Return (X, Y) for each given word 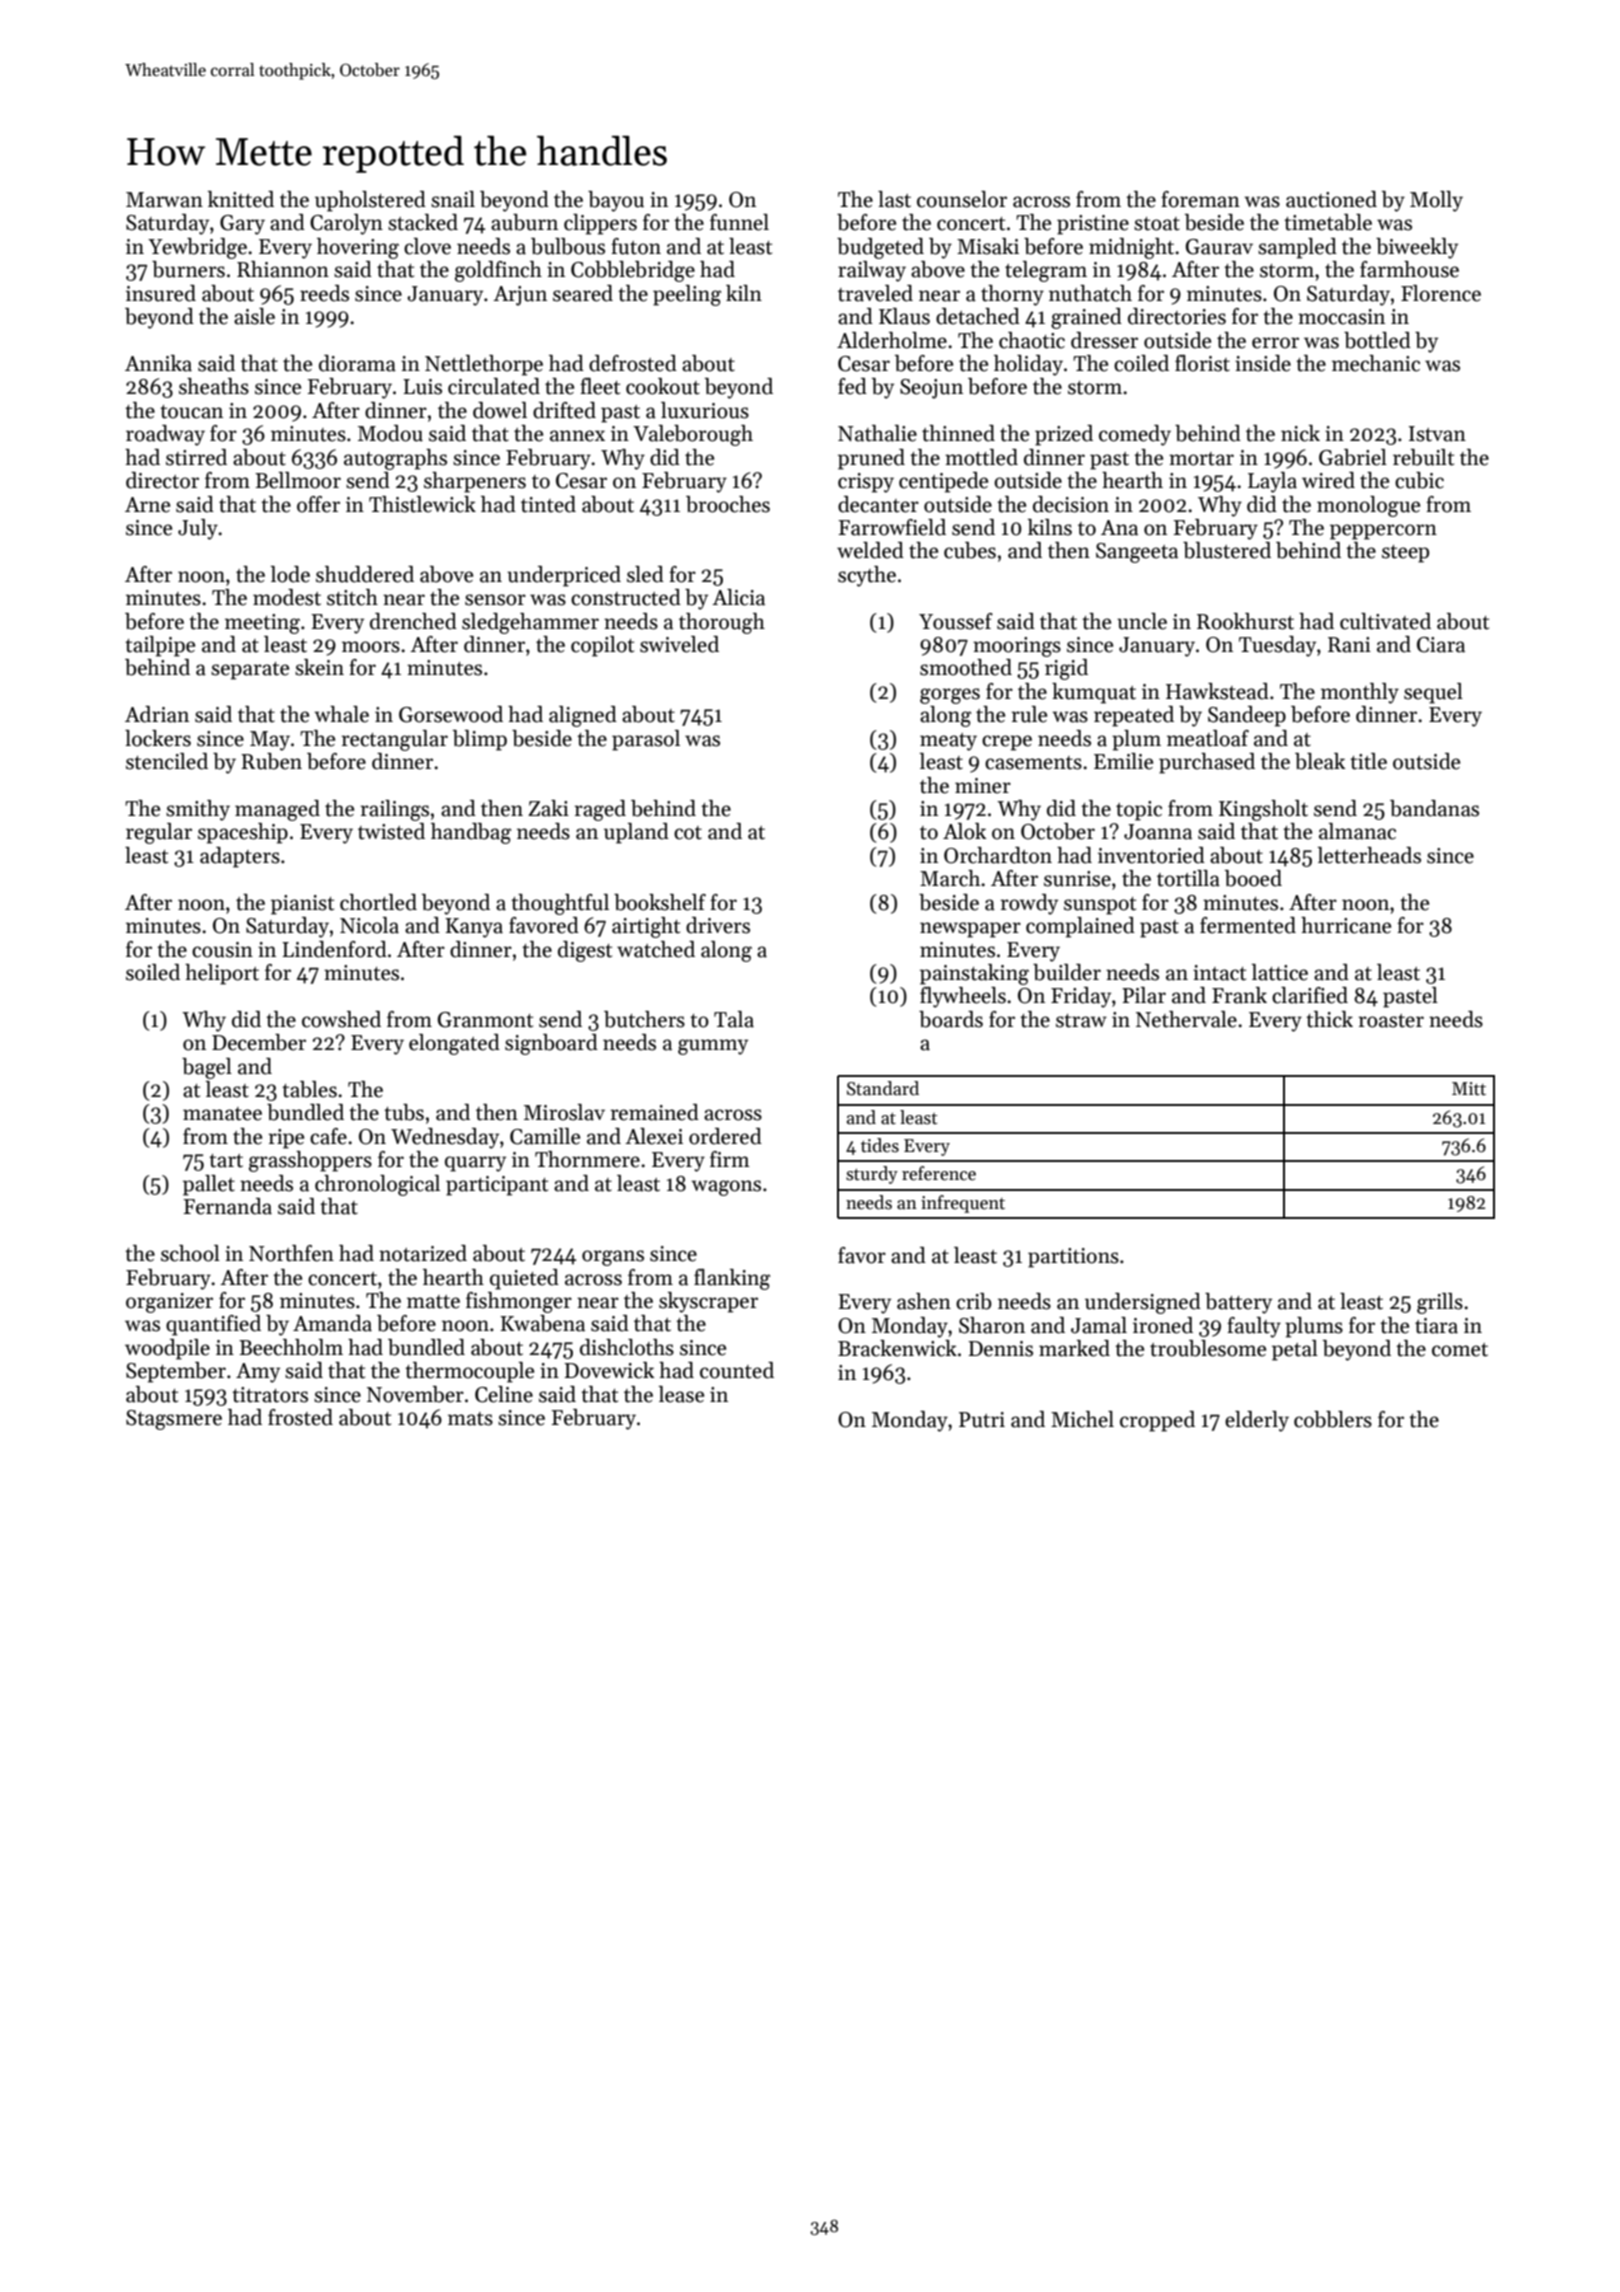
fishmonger (519, 1302)
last (894, 199)
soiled (153, 972)
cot (688, 833)
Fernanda (227, 1206)
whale (341, 714)
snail (453, 199)
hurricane (1346, 925)
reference (939, 1173)
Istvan (1437, 434)
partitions (1073, 1258)
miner (983, 786)
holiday (1028, 365)
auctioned (1331, 199)
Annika (158, 363)
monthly (1360, 693)
